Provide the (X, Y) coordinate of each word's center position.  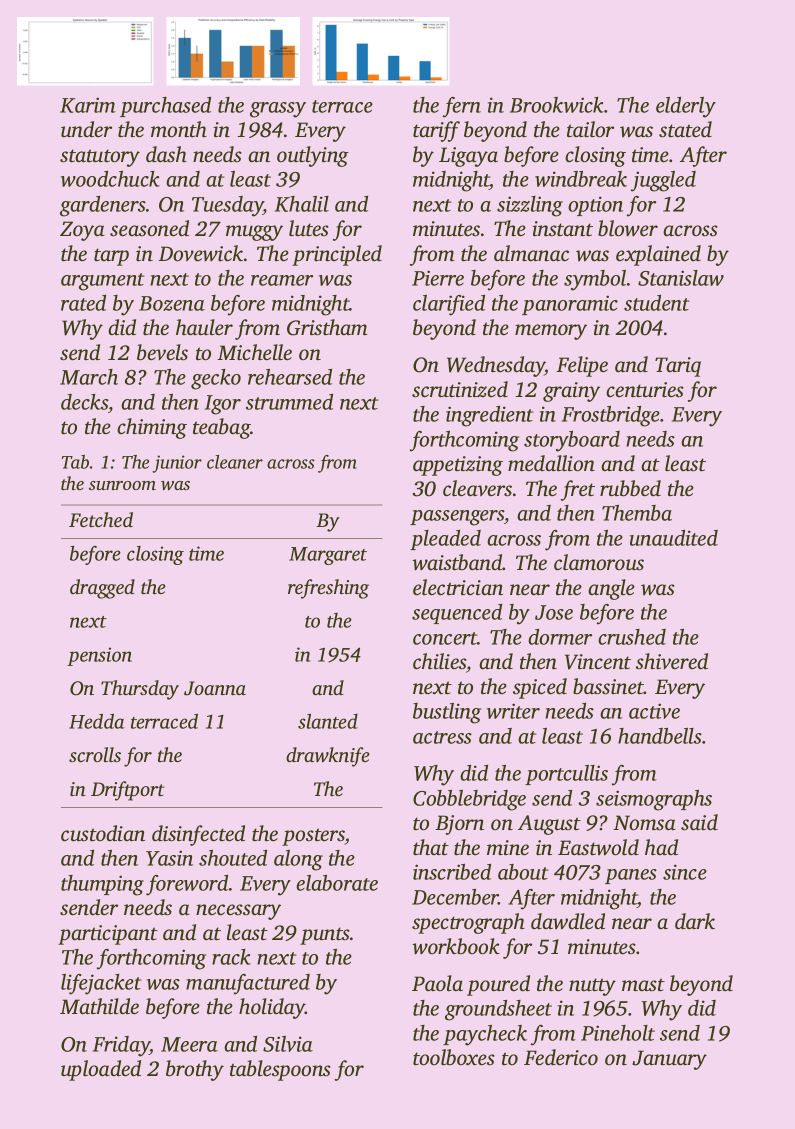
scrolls (95, 754)
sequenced (457, 614)
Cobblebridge (469, 800)
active (654, 711)
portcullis (566, 775)
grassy (278, 110)
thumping (102, 885)
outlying (313, 156)
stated (685, 129)
